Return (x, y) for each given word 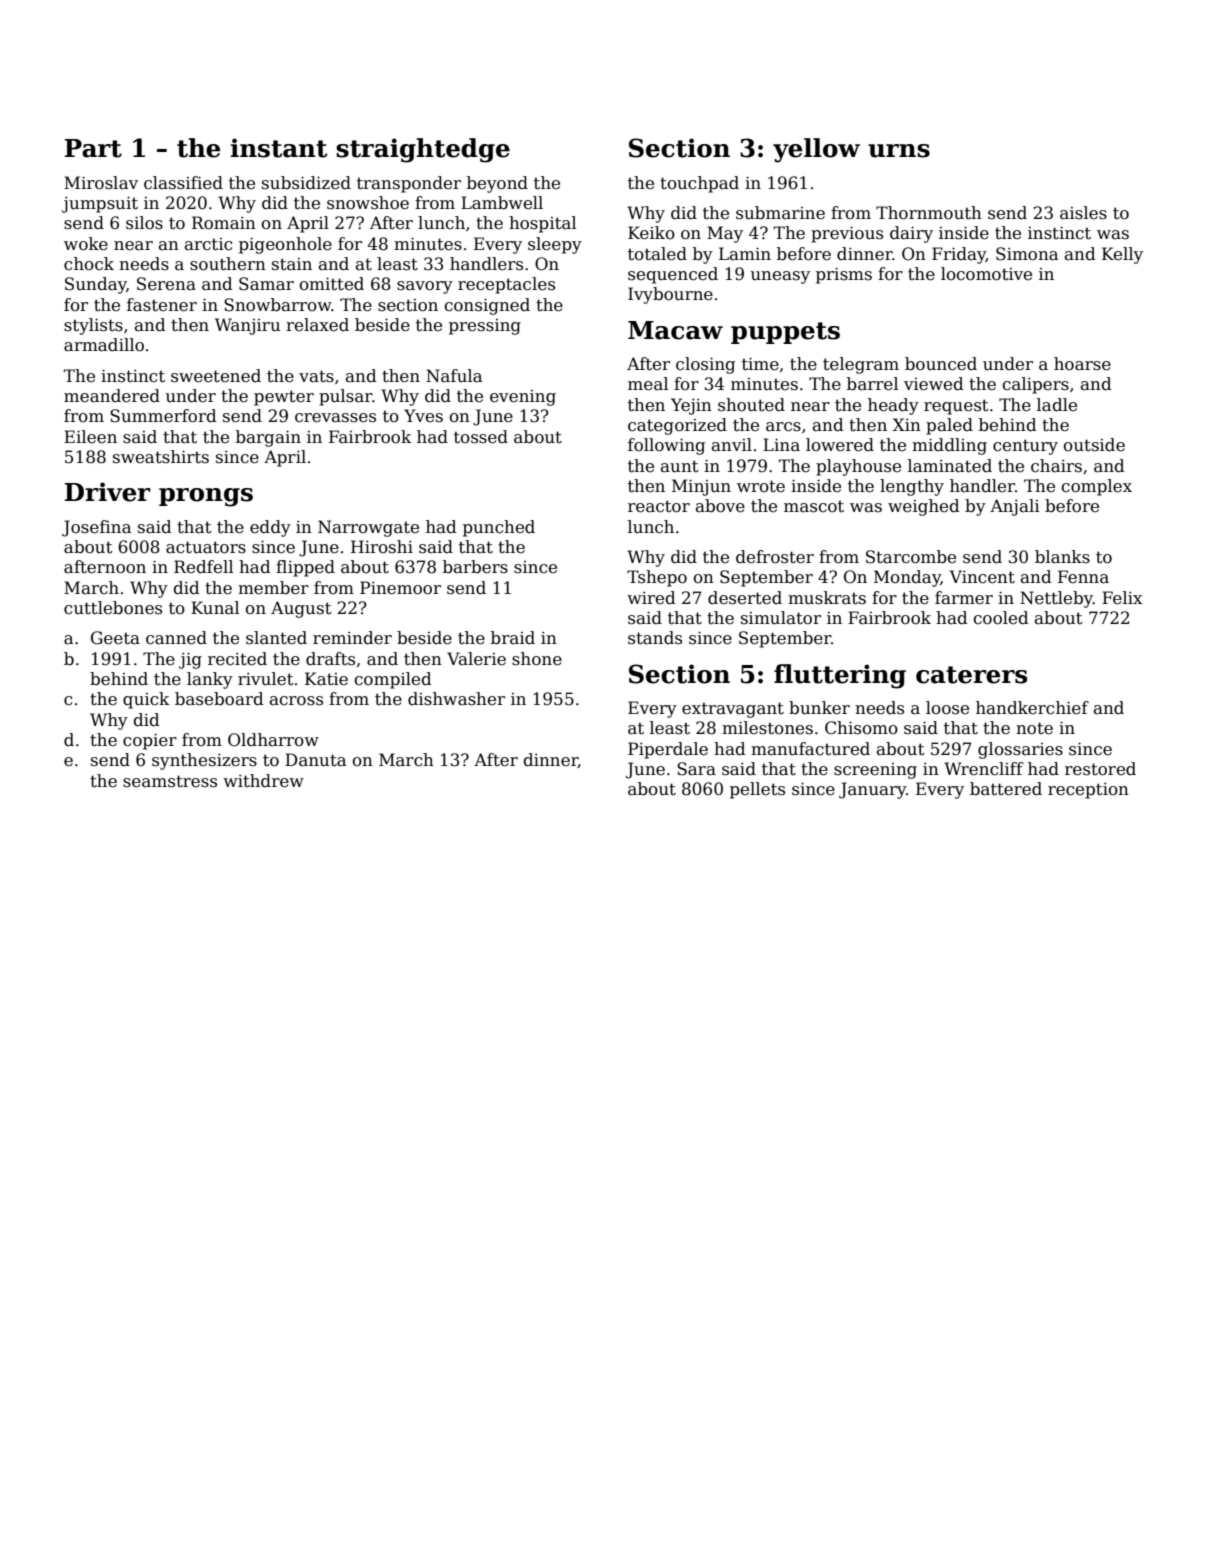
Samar (266, 284)
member (273, 588)
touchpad (699, 184)
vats (316, 376)
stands (655, 638)
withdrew (263, 781)
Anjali (1015, 507)
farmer (964, 598)
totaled (657, 254)
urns (899, 151)
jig (190, 660)
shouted (751, 405)
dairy (911, 234)
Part (93, 148)
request (956, 407)
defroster (775, 557)
